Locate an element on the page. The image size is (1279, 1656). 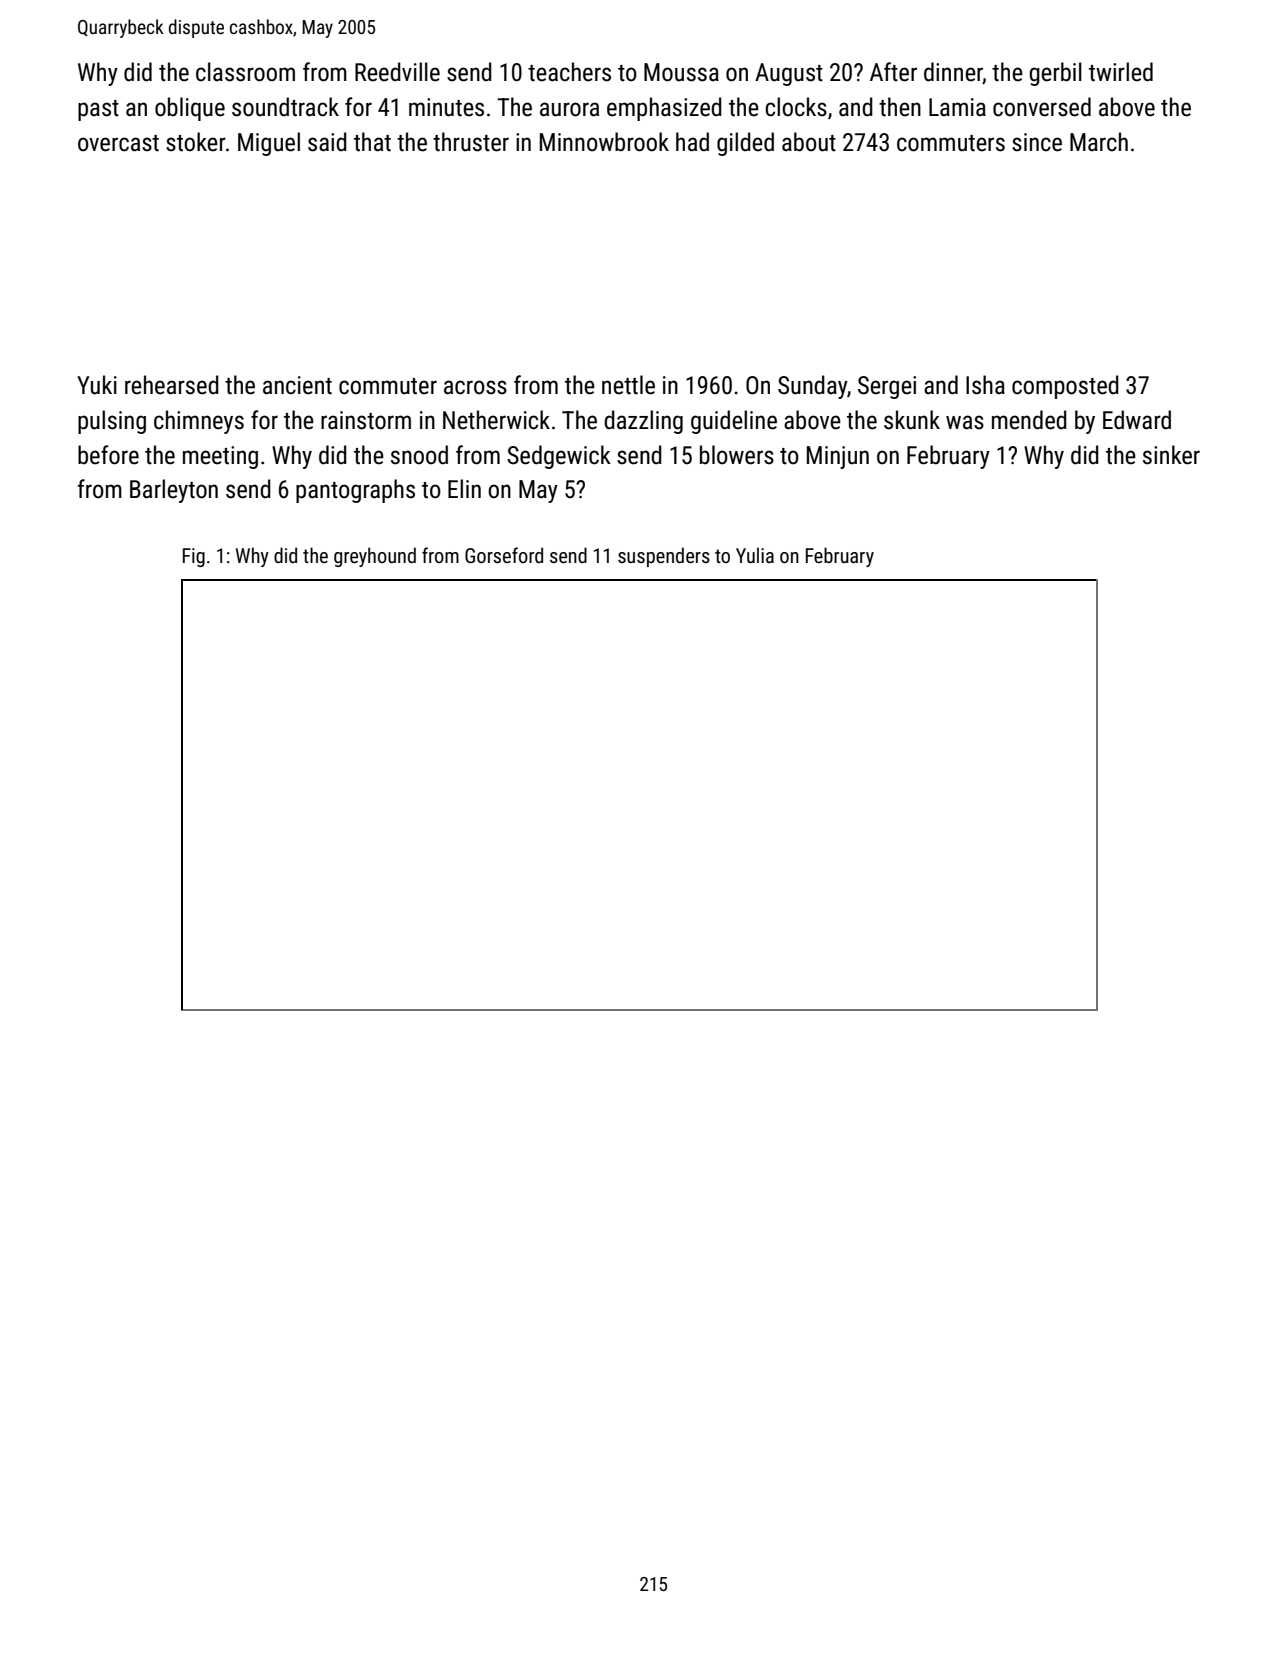
dinner is located at coordinates (953, 73).
